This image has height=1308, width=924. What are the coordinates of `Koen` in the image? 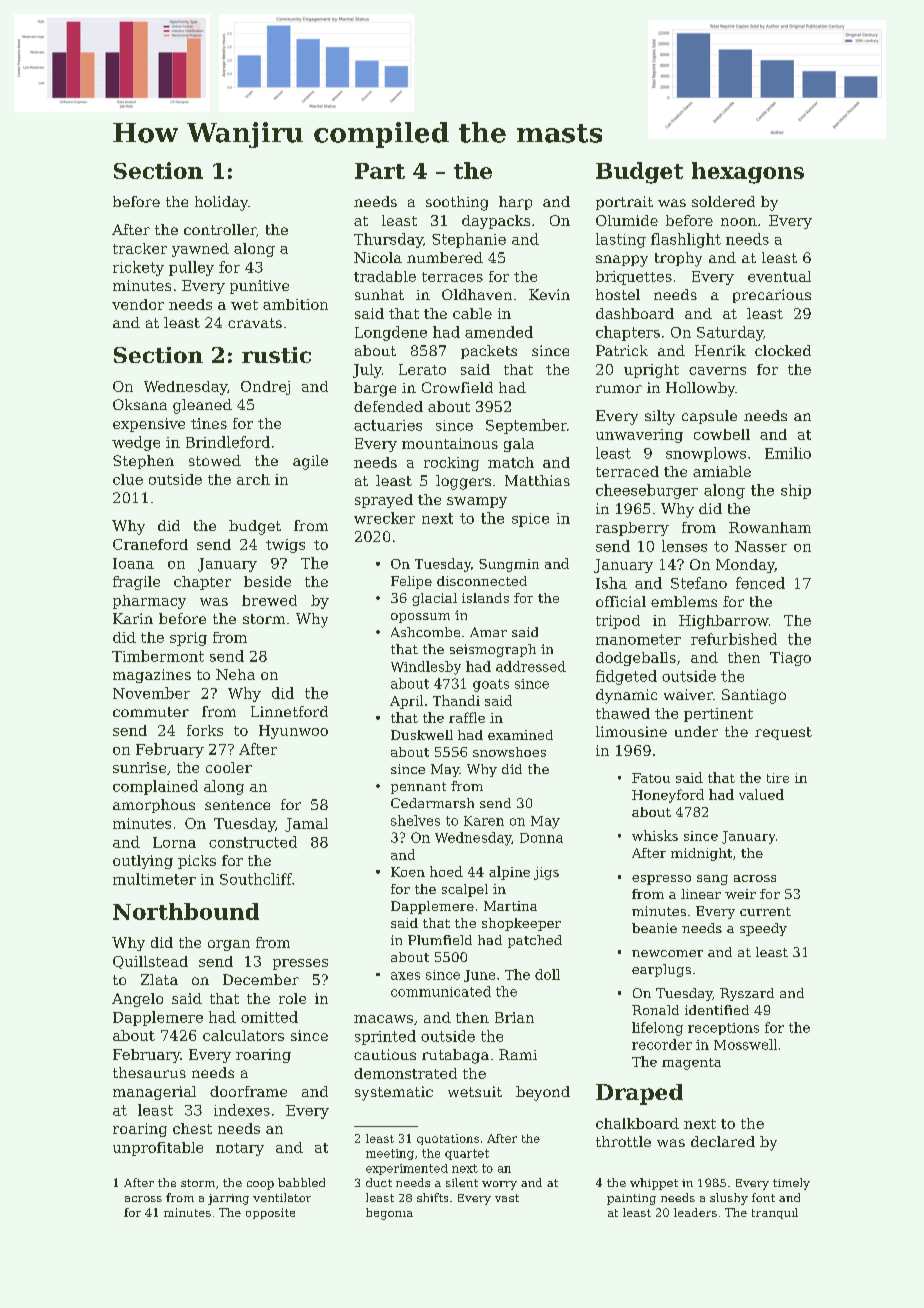 It's located at (408, 872).
